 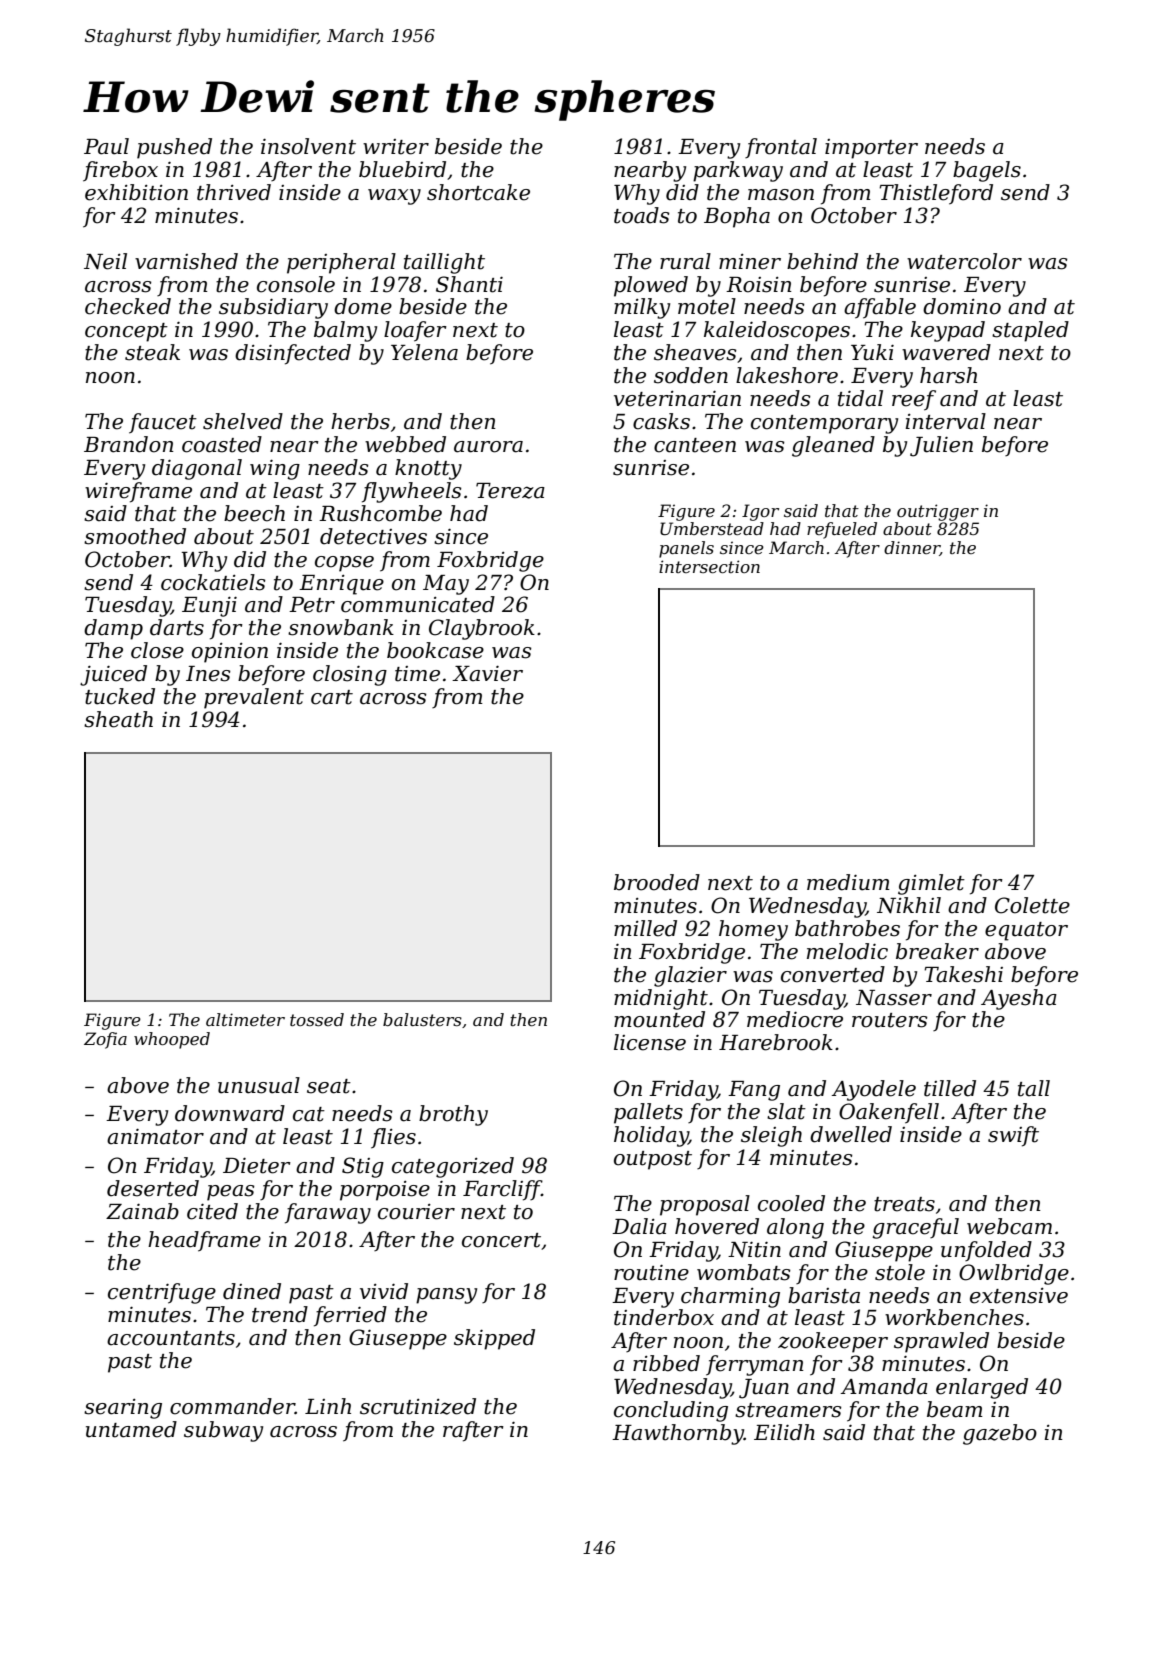 I want to click on dinner, so click(x=912, y=548).
